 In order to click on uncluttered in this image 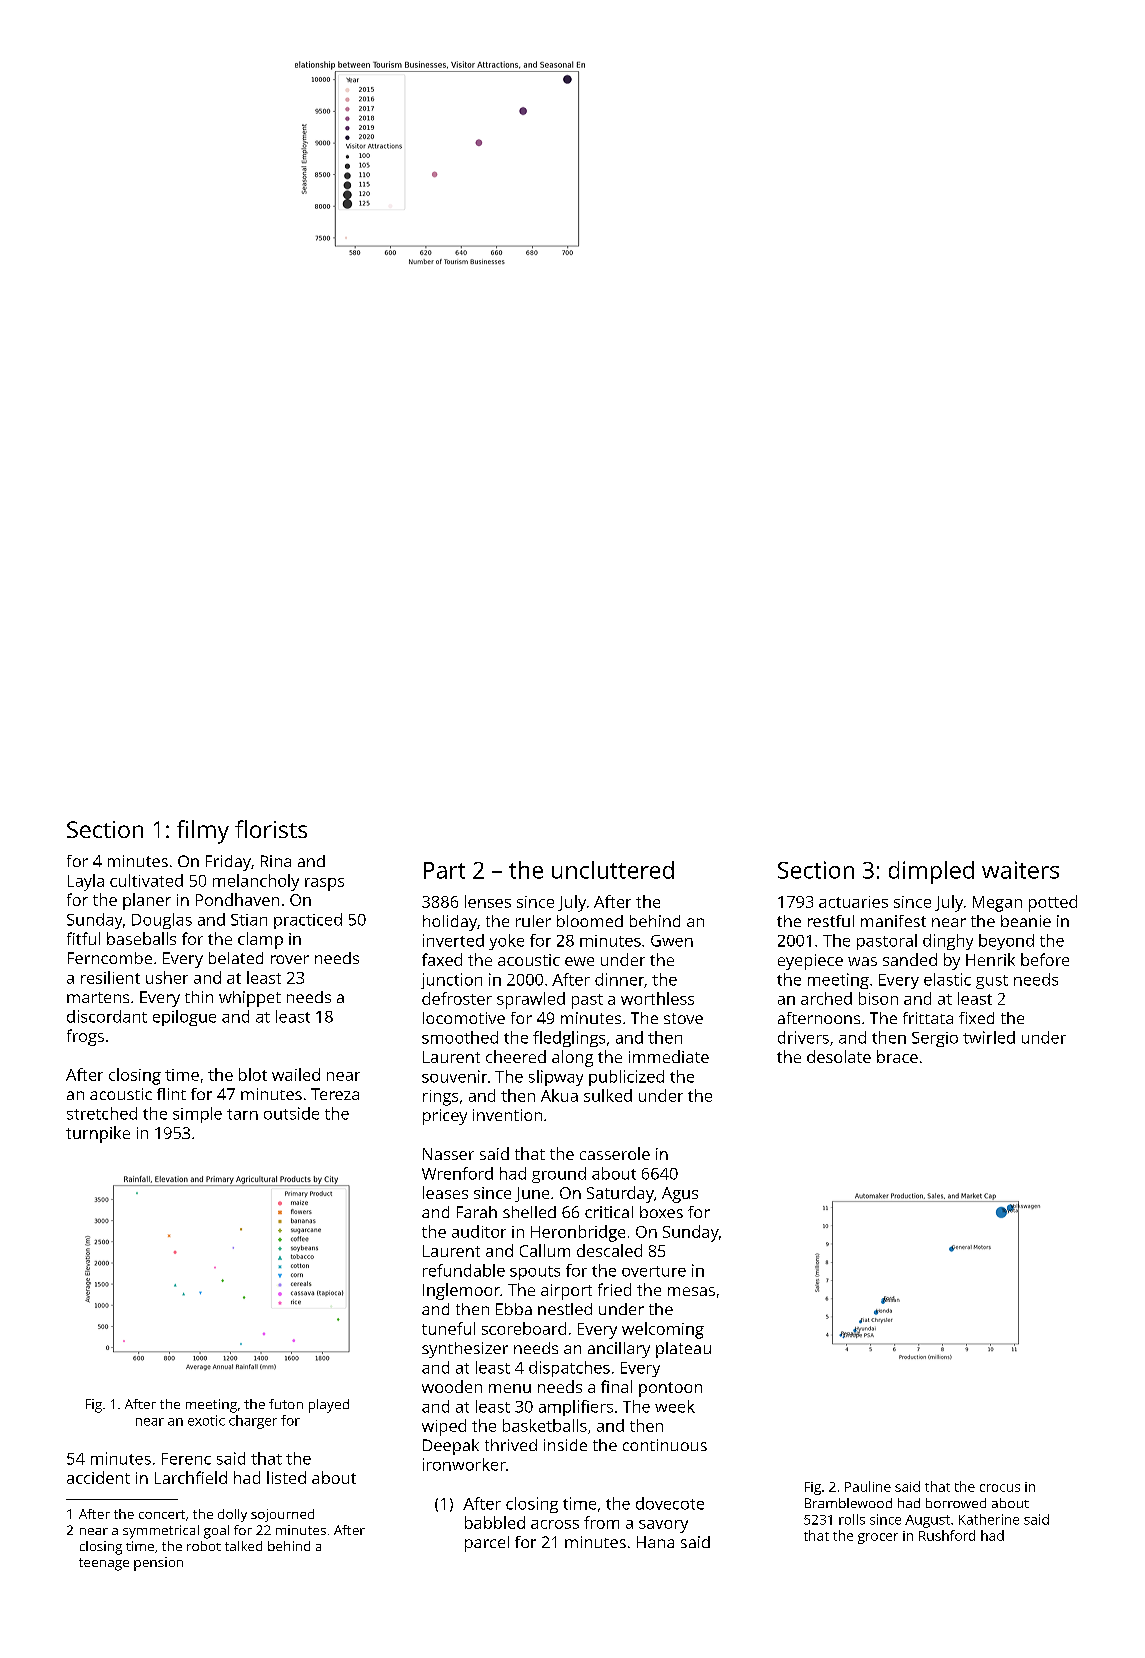, I will do `click(613, 870)`.
